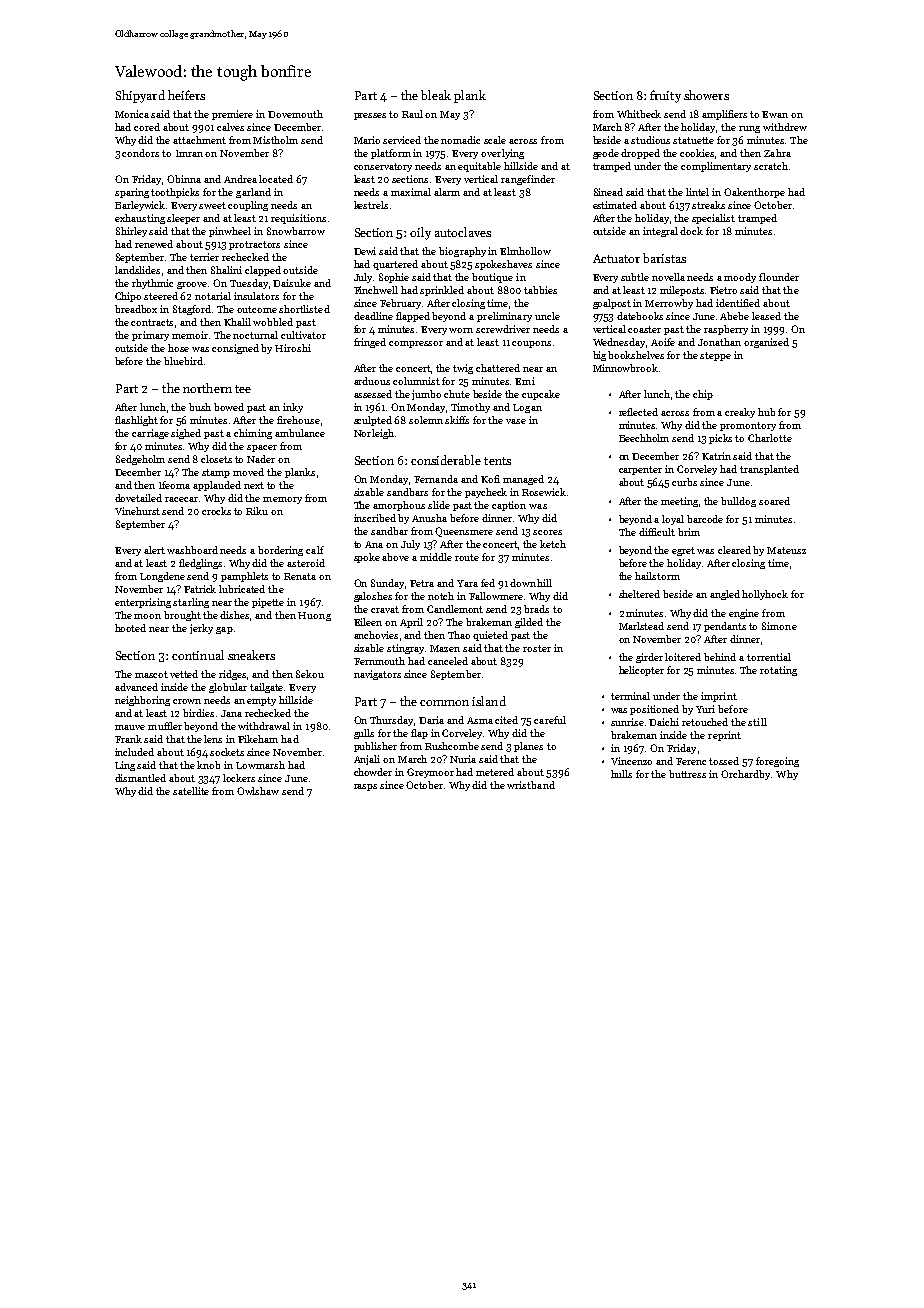 Image resolution: width=924 pixels, height=1308 pixels. I want to click on bleak, so click(436, 95).
